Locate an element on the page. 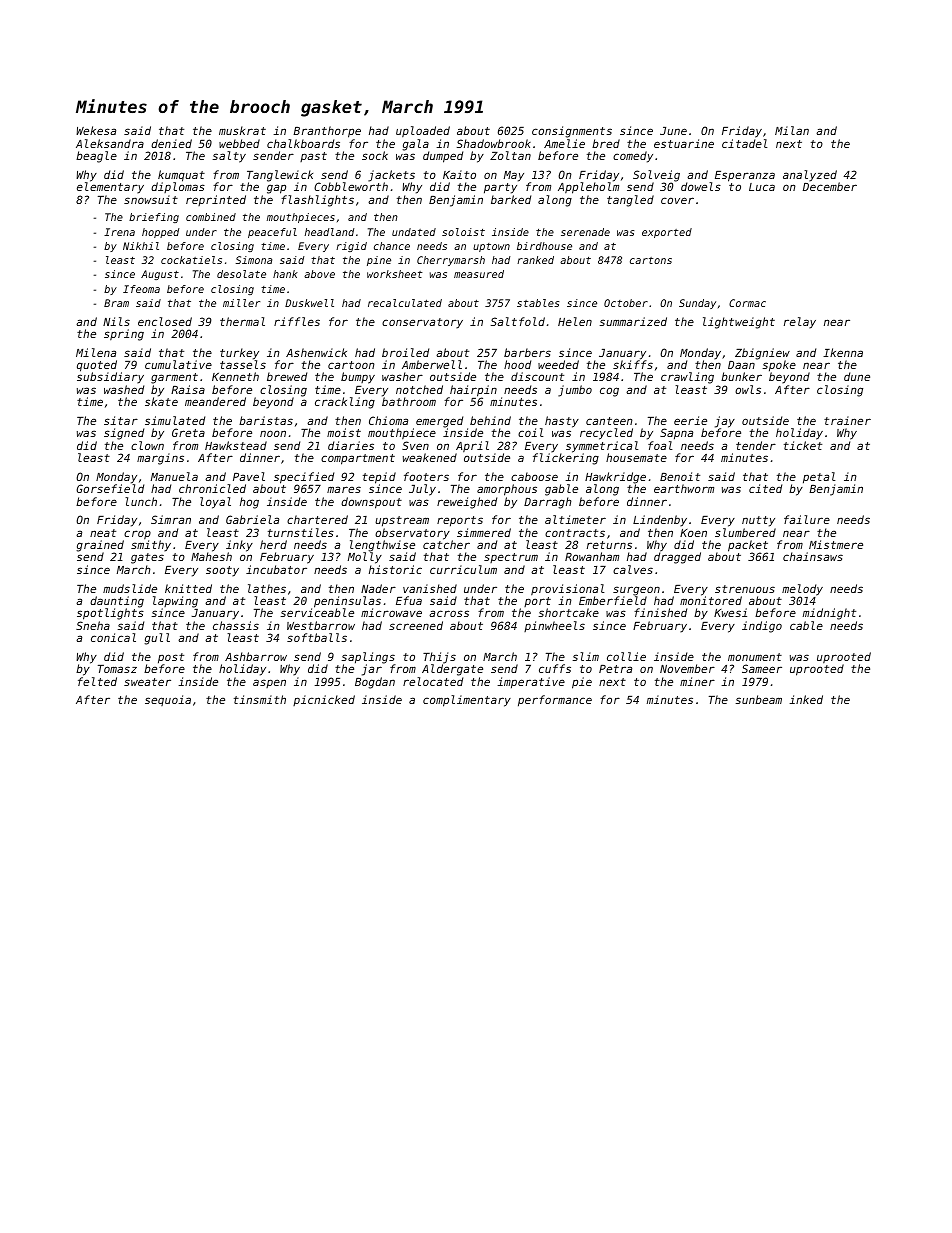 The image size is (952, 1233). consignments is located at coordinates (572, 132).
